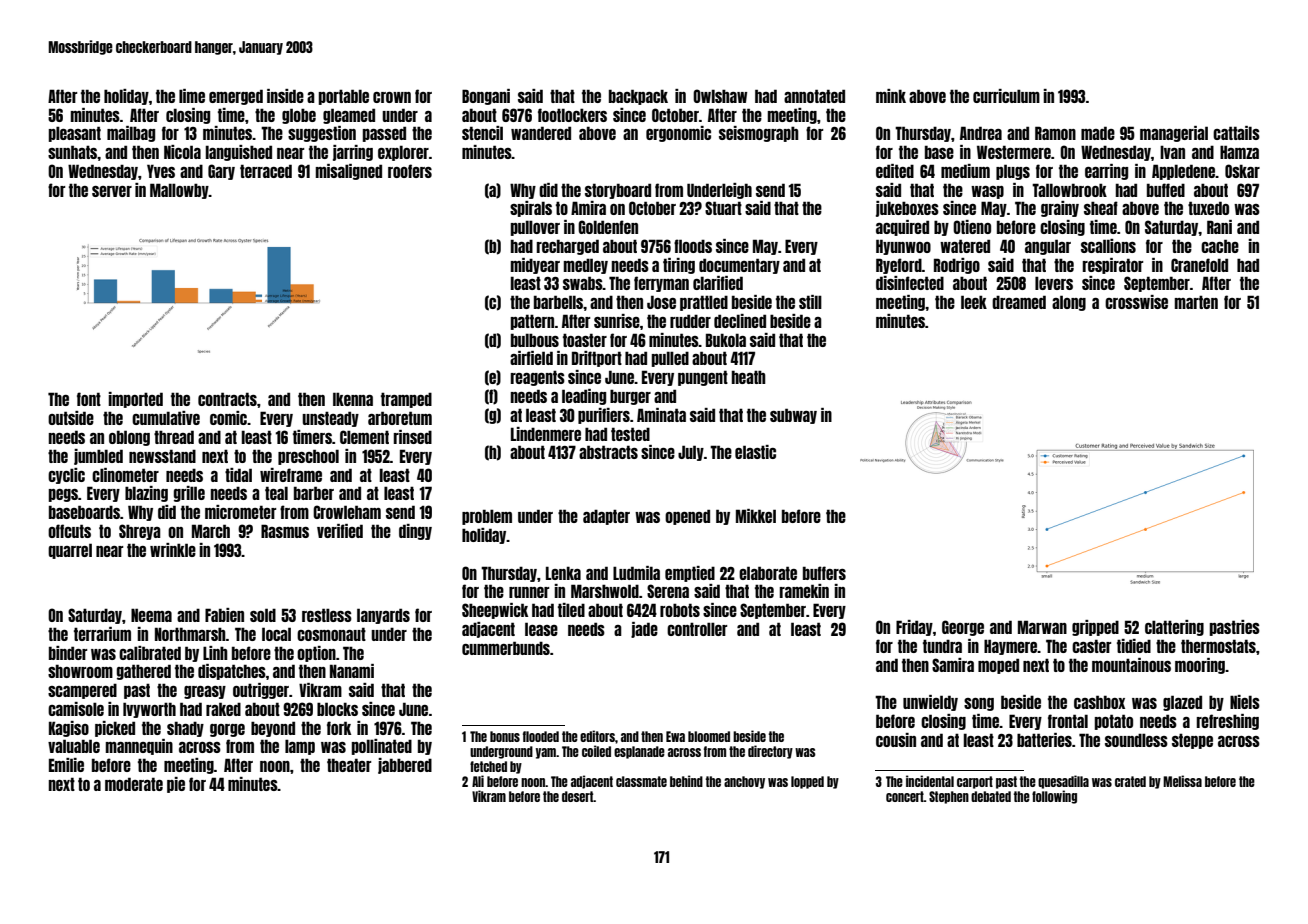 The image size is (1308, 924). What do you see at coordinates (1174, 628) in the screenshot?
I see `clattering` at bounding box center [1174, 628].
